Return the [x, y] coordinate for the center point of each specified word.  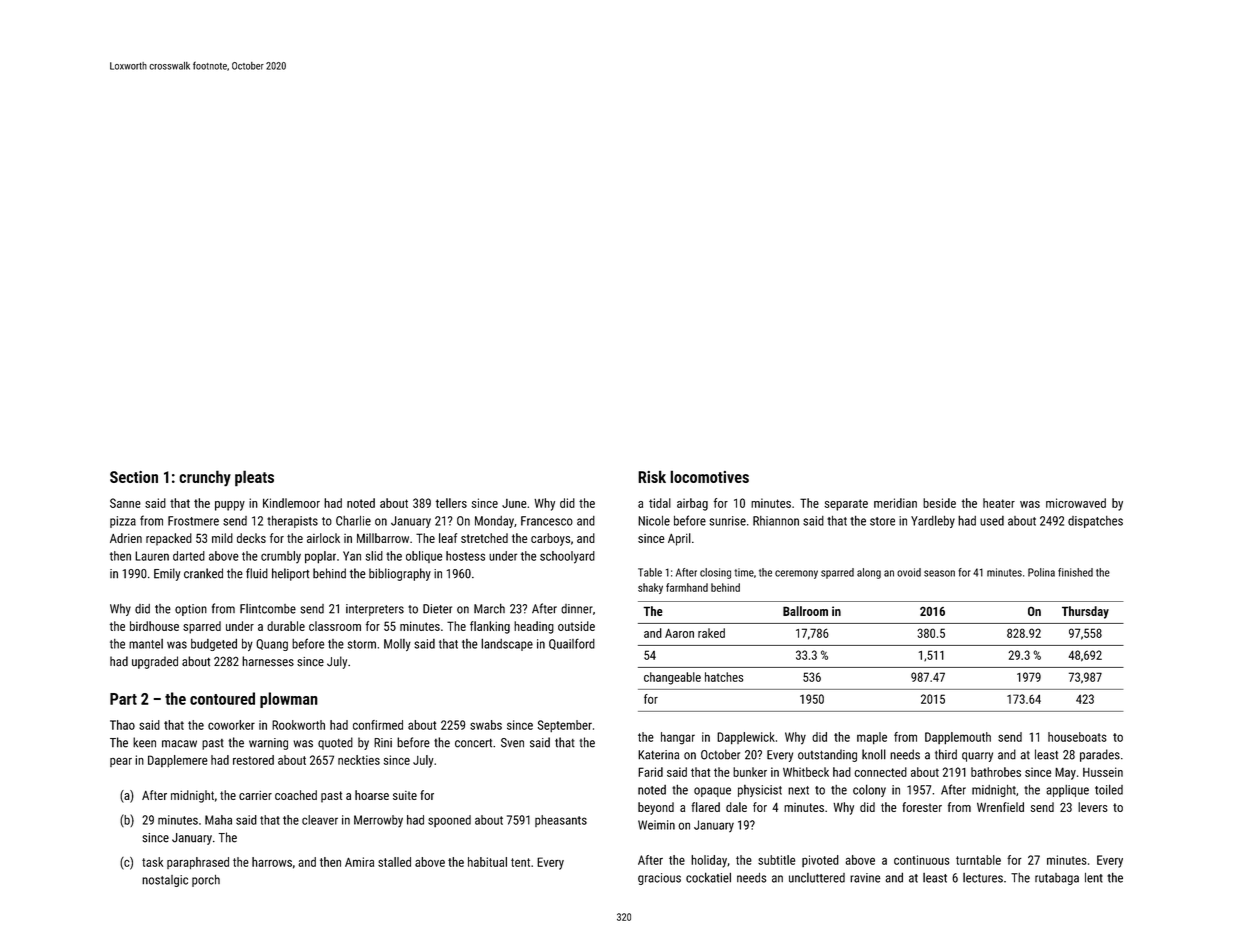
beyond [656, 808]
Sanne [125, 503]
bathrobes [996, 772]
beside [939, 503]
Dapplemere [178, 761]
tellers [451, 503]
